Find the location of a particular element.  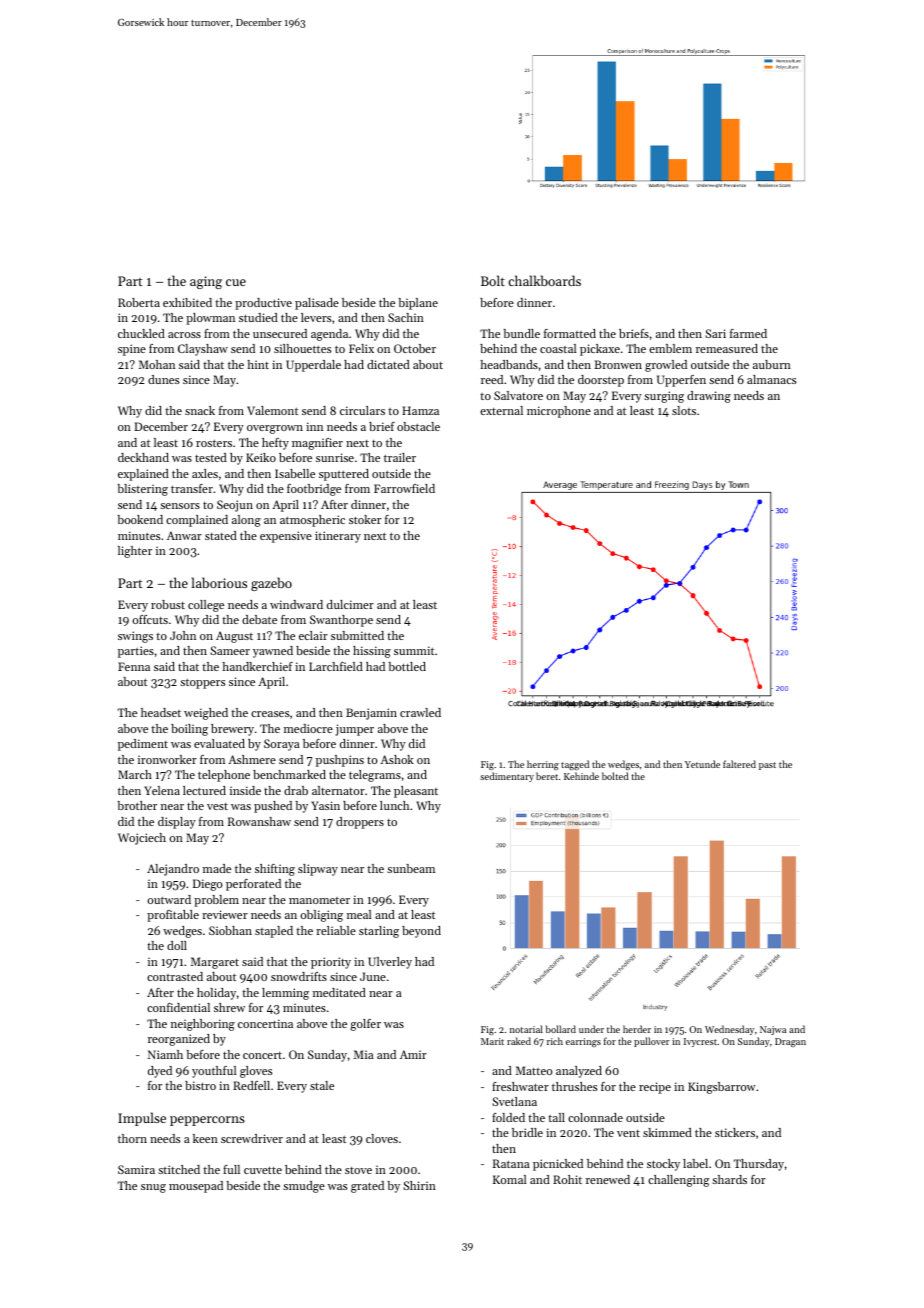

snug is located at coordinates (153, 1188).
